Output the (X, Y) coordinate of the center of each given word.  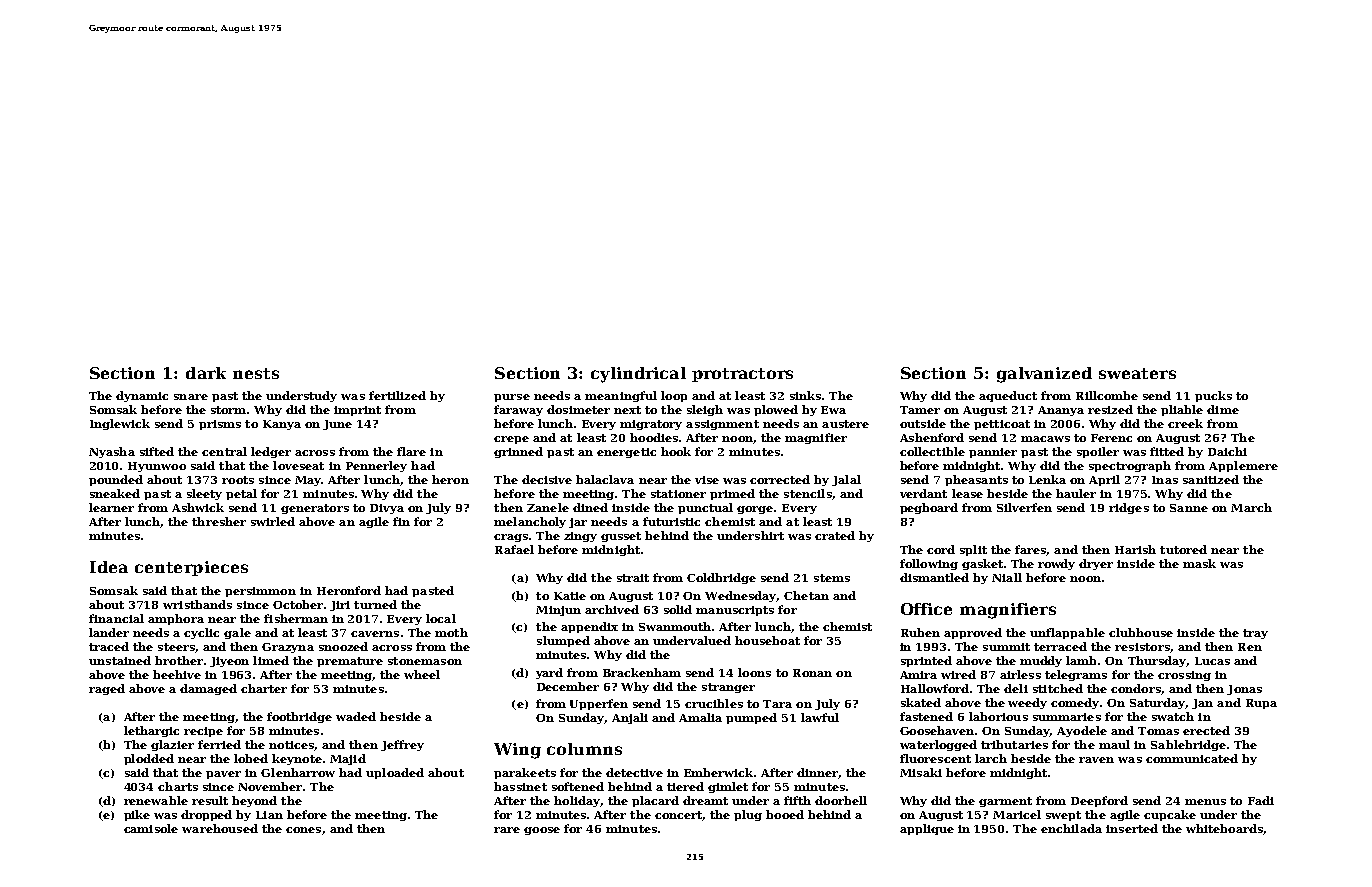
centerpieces (191, 568)
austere (845, 424)
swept (1063, 816)
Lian (269, 815)
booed (785, 814)
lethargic (151, 731)
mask (1199, 563)
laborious (998, 716)
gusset (621, 537)
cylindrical (638, 375)
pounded (116, 480)
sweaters (1137, 373)
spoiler (1098, 452)
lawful (820, 717)
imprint (357, 411)
